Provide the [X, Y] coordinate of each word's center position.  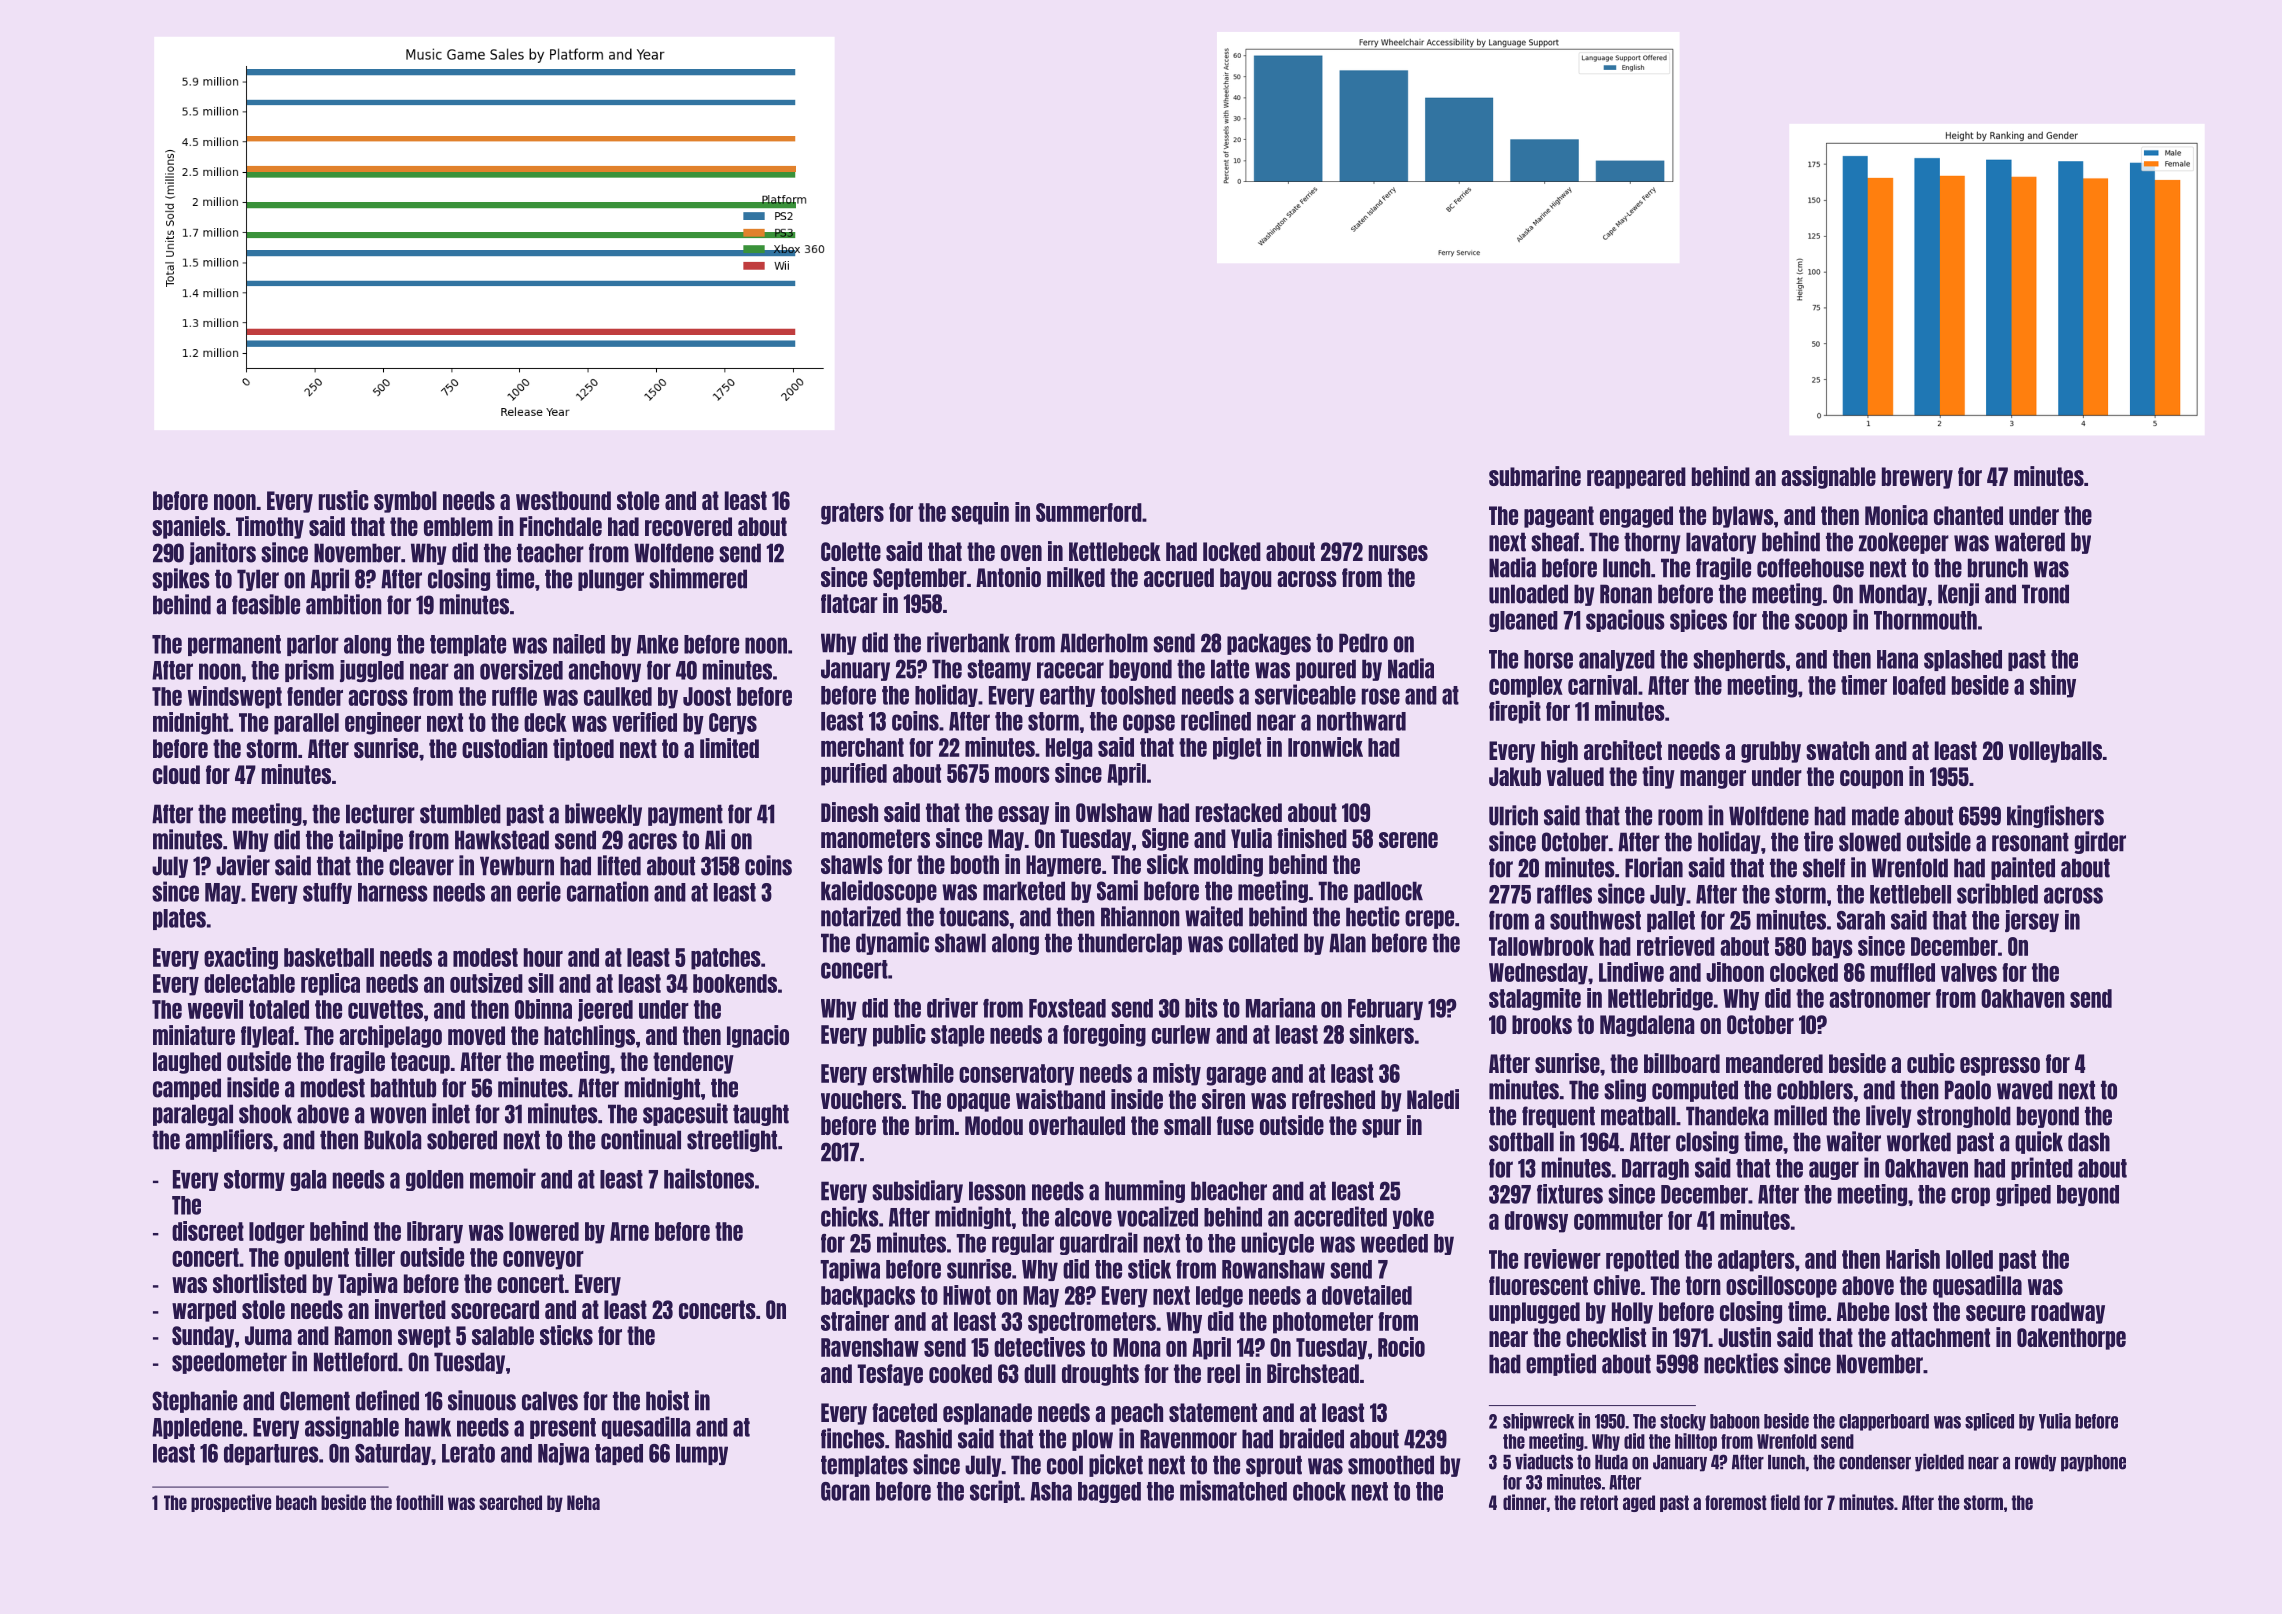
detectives [1039, 1347]
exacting [241, 958]
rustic [344, 500]
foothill [419, 1502]
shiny [2053, 686]
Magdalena [1647, 1026]
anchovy [604, 671]
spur [1381, 1128]
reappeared [1636, 478]
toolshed [1138, 695]
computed [1695, 1091]
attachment [1940, 1337]
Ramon [363, 1335]
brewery [1917, 478]
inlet [451, 1113]
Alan [1347, 943]
